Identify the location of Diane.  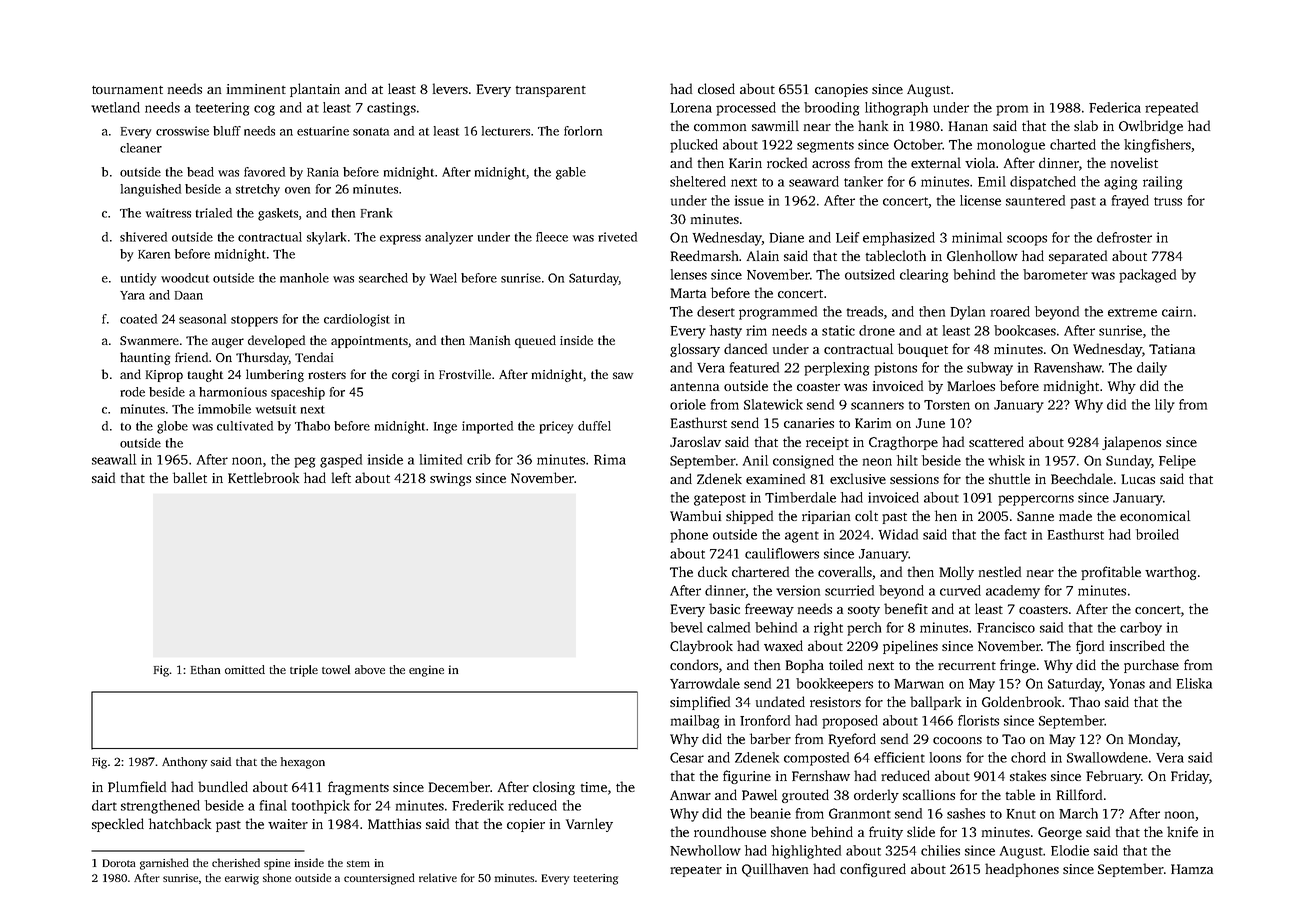
(787, 237).
